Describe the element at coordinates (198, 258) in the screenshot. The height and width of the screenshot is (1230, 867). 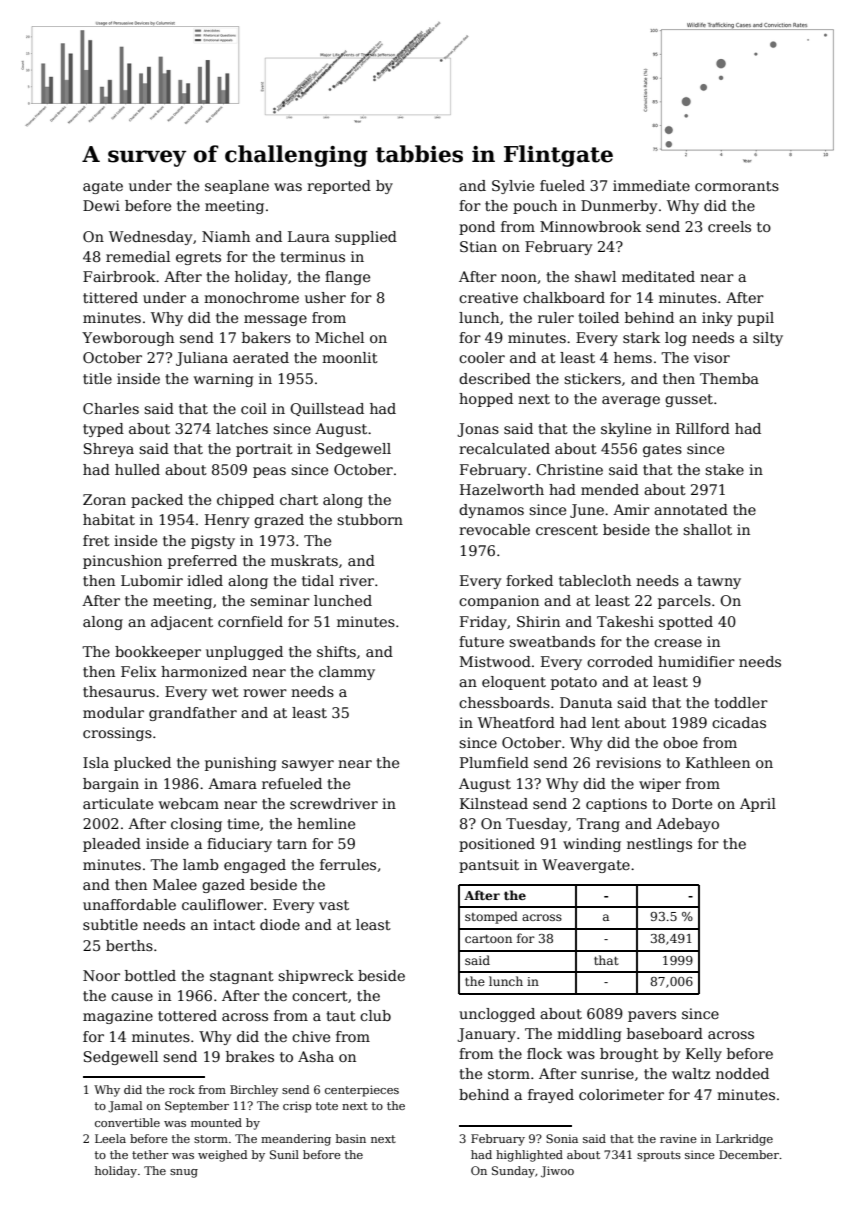
I see `egrets` at that location.
